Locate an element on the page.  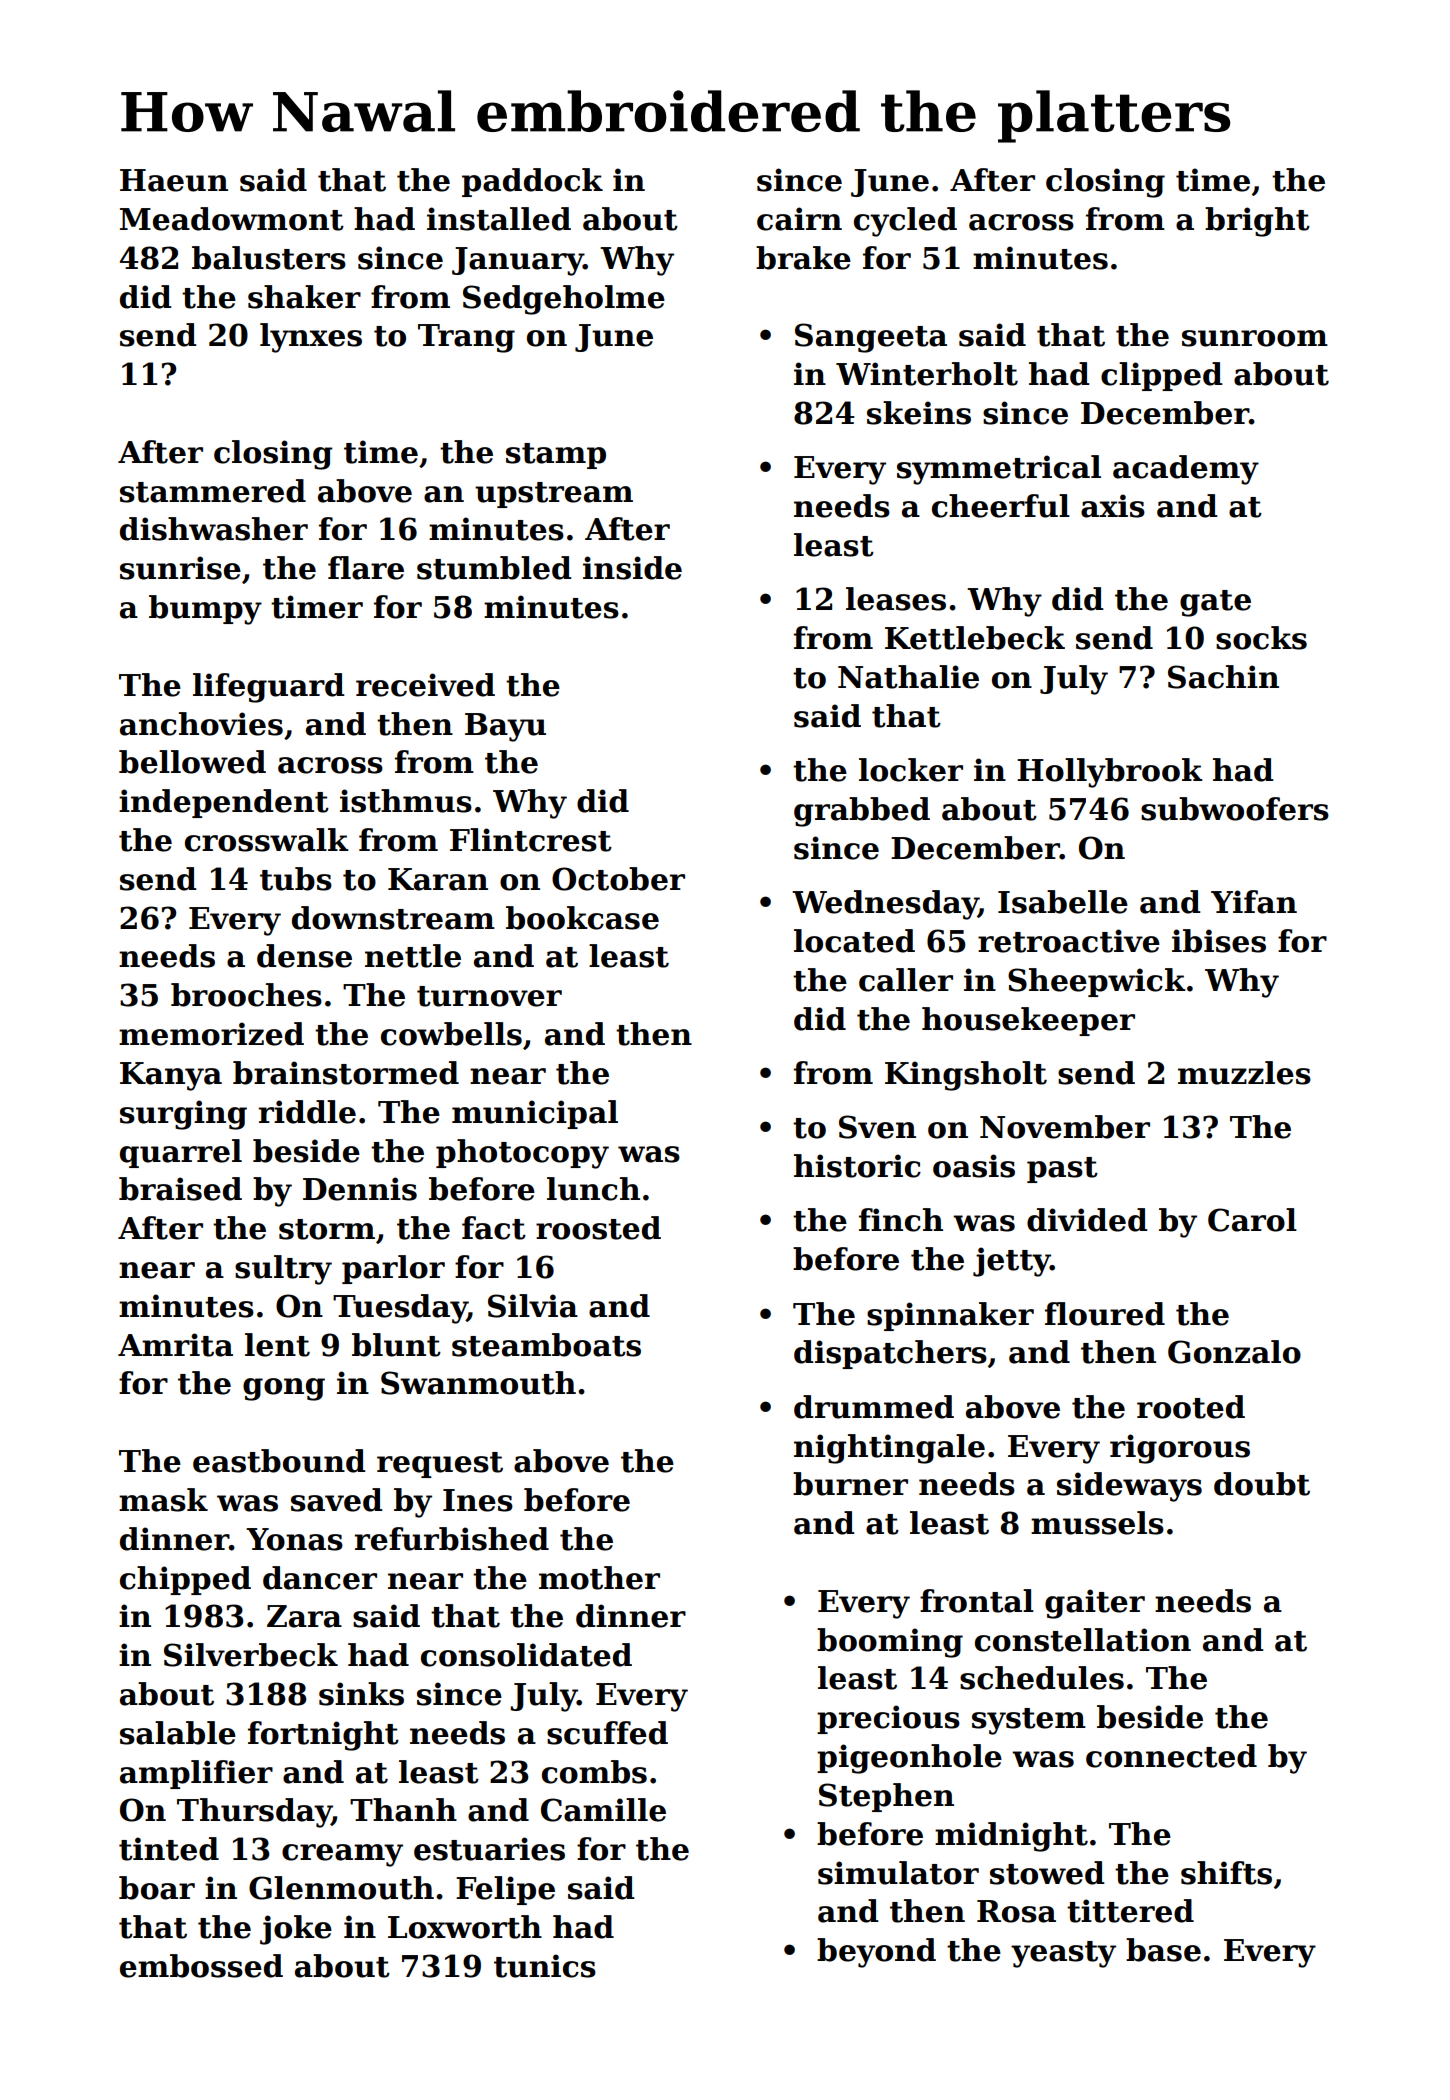
lynxes is located at coordinates (311, 338).
